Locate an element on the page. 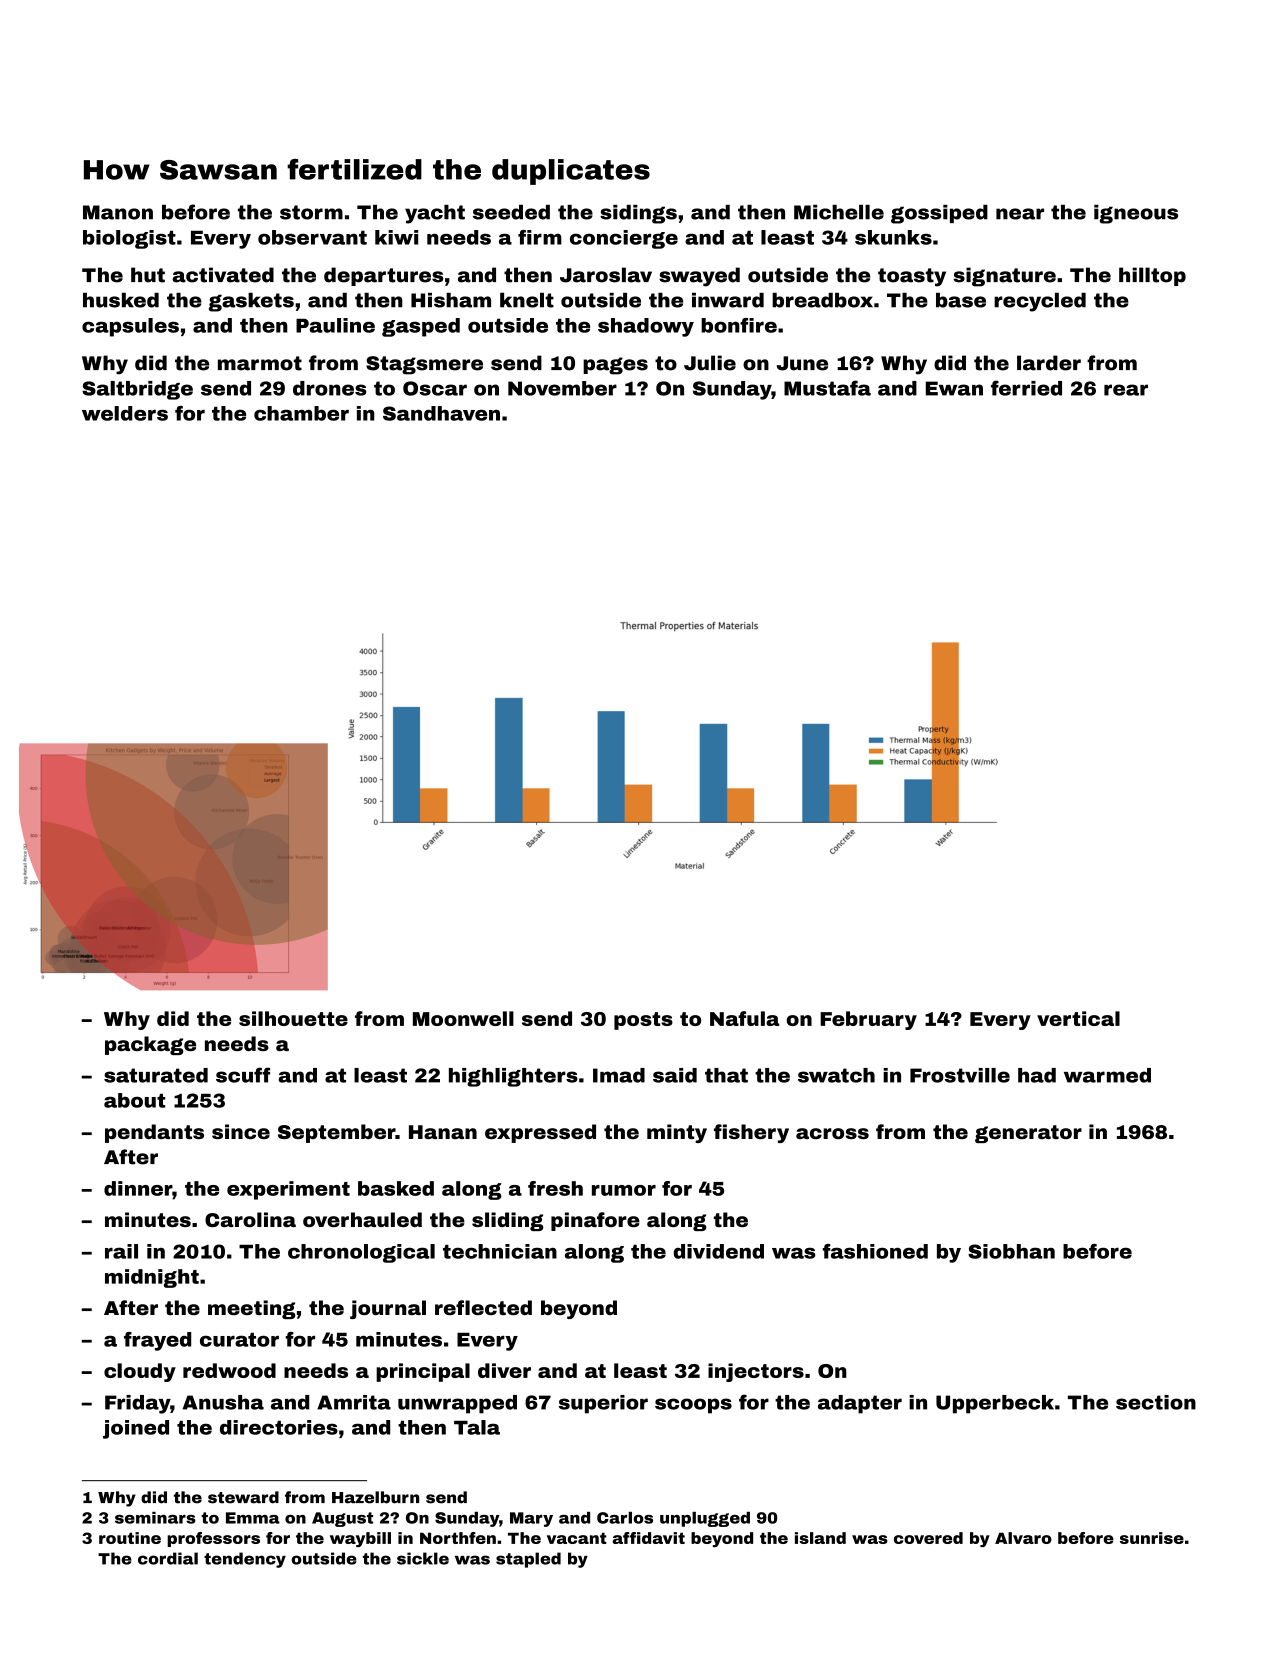 The image size is (1286, 1664). package is located at coordinates (150, 1045).
